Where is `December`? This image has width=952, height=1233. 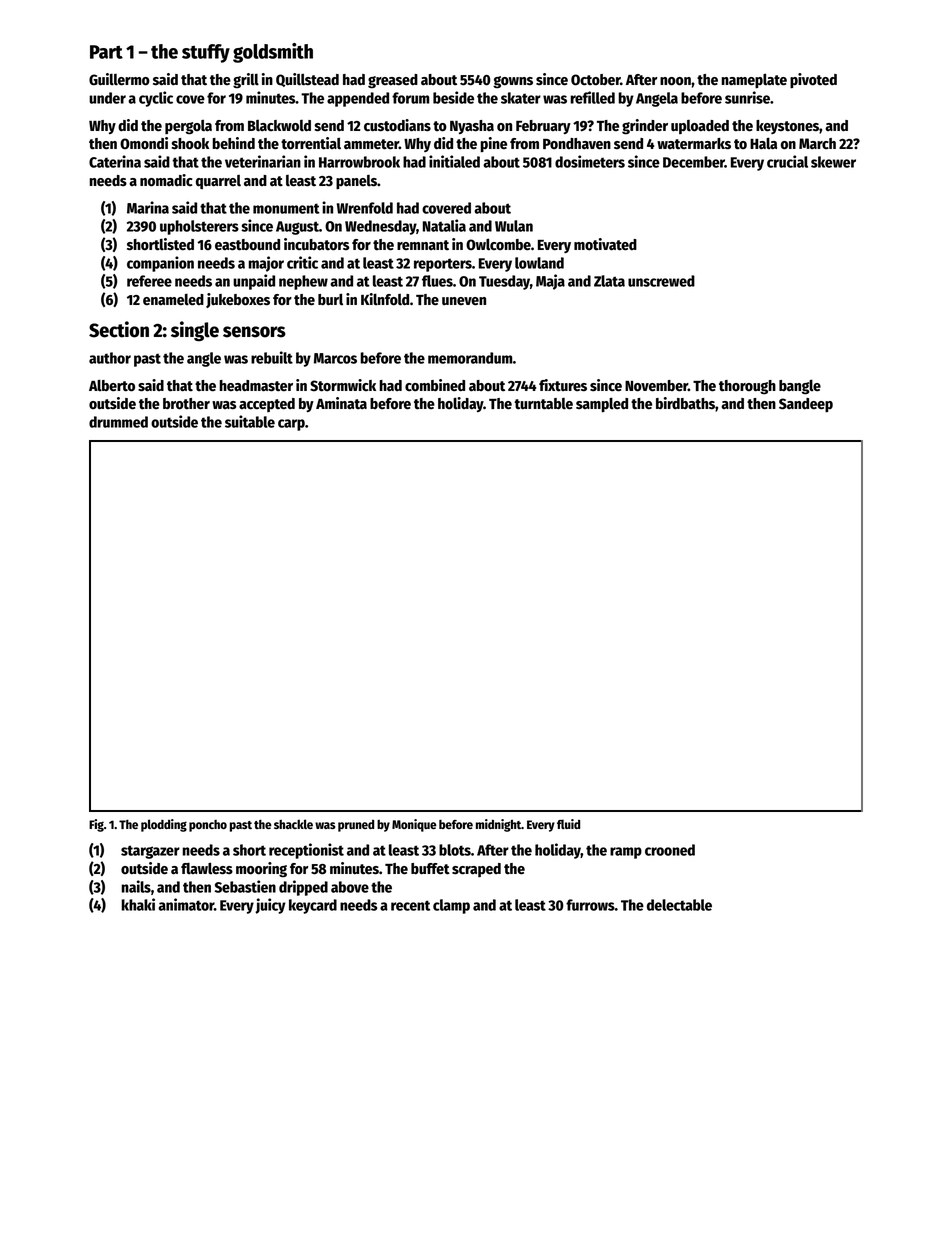
December is located at coordinates (694, 162).
